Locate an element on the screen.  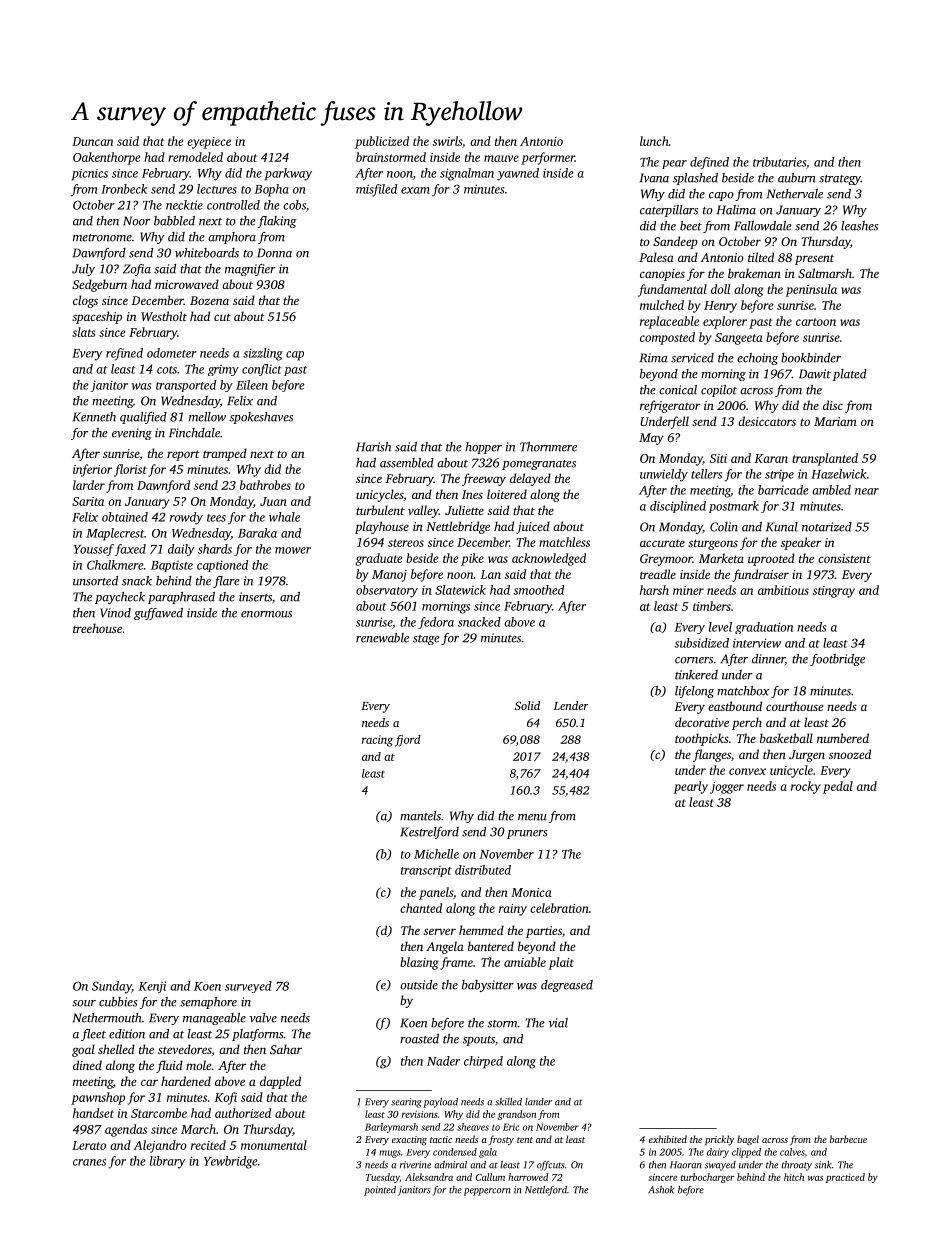
pointed is located at coordinates (380, 1191).
